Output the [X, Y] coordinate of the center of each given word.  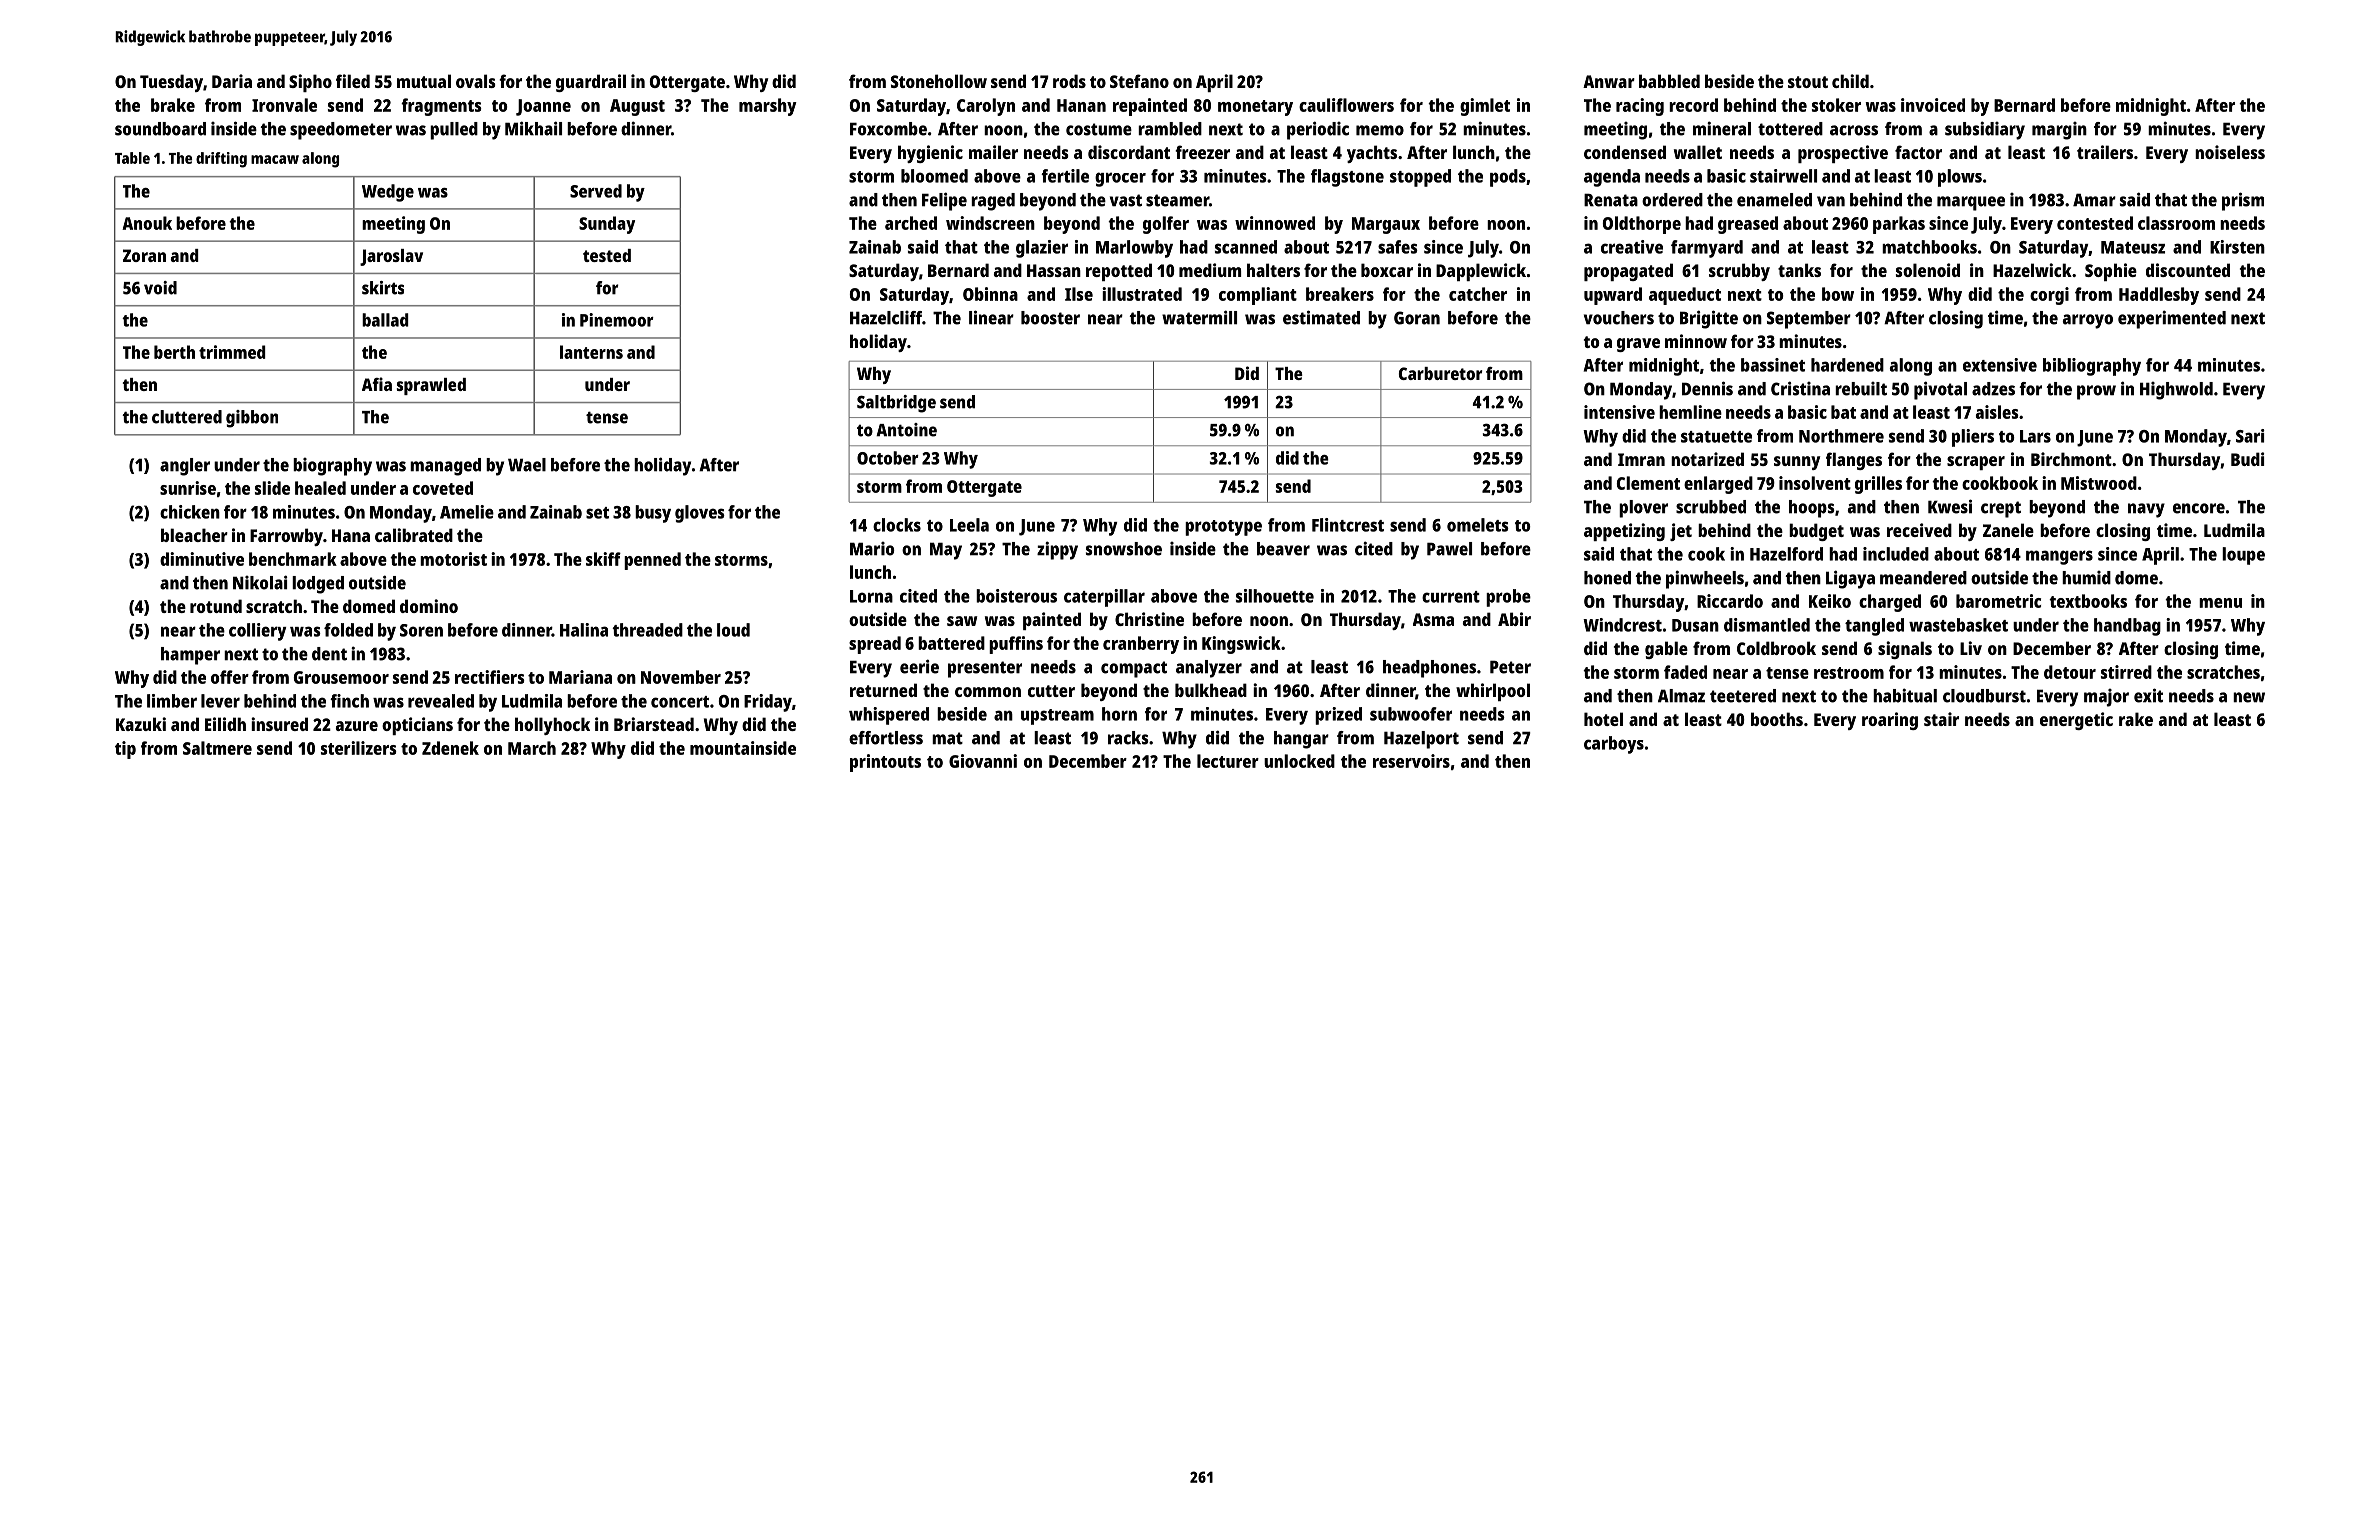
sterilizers [359, 748]
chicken [190, 512]
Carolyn [986, 107]
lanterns [591, 352]
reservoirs [1411, 761]
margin [2059, 131]
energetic [2076, 721]
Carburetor [1440, 373]
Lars [2035, 436]
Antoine [906, 430]
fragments [441, 107]
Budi [2247, 459]
